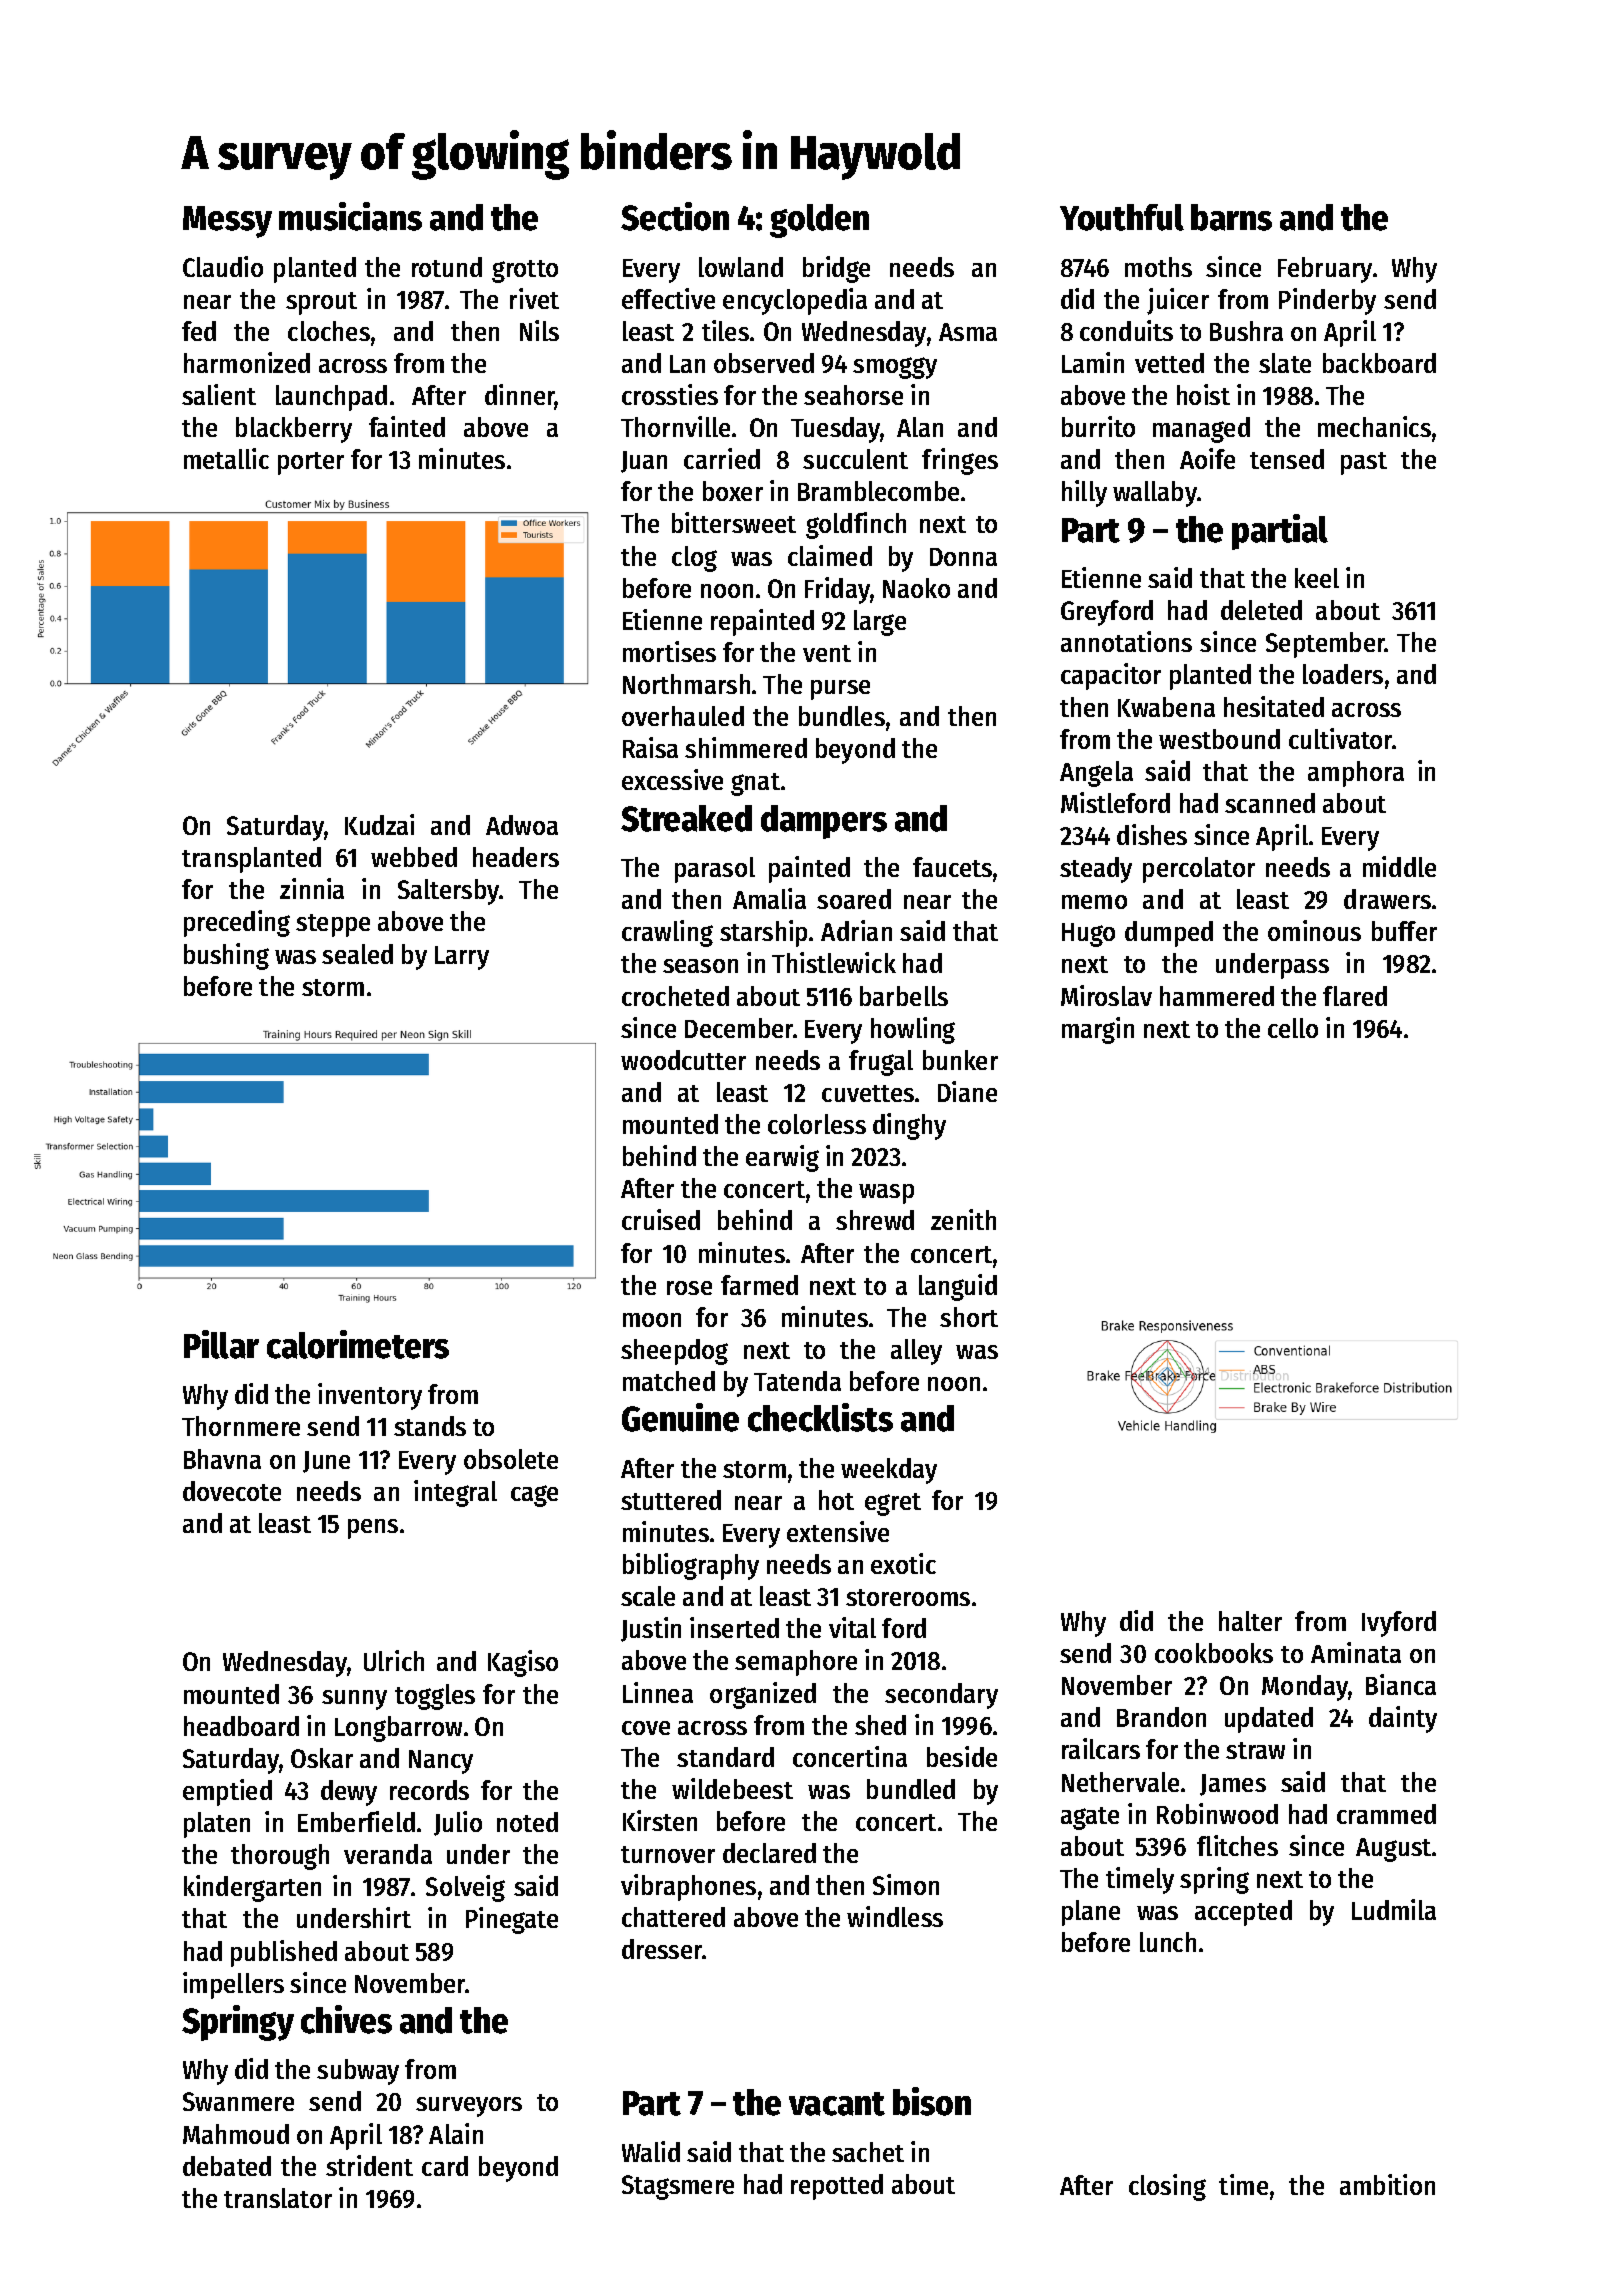 The image size is (1620, 2292). I want to click on howling, so click(913, 1030).
